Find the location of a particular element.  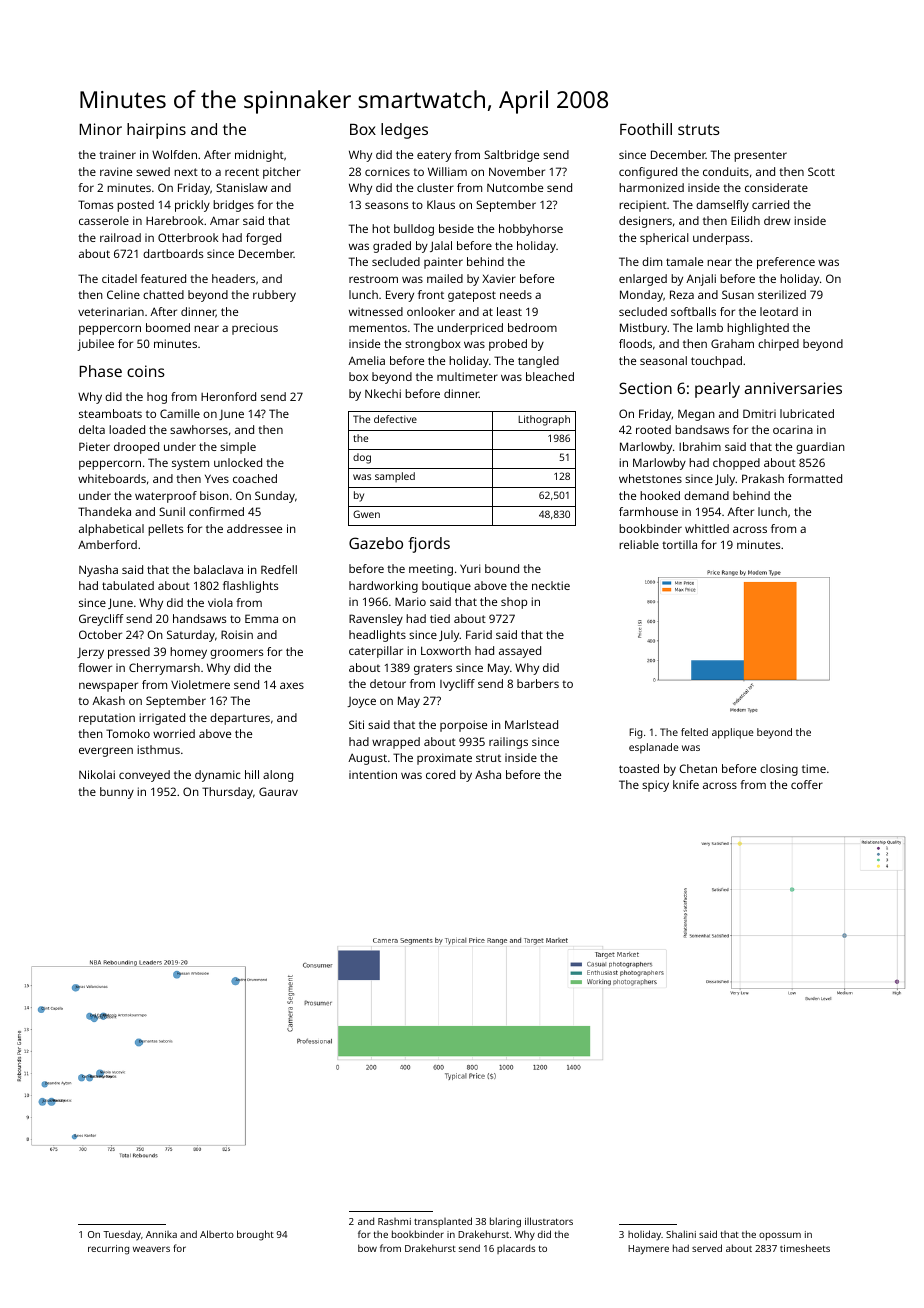

drew is located at coordinates (777, 220).
